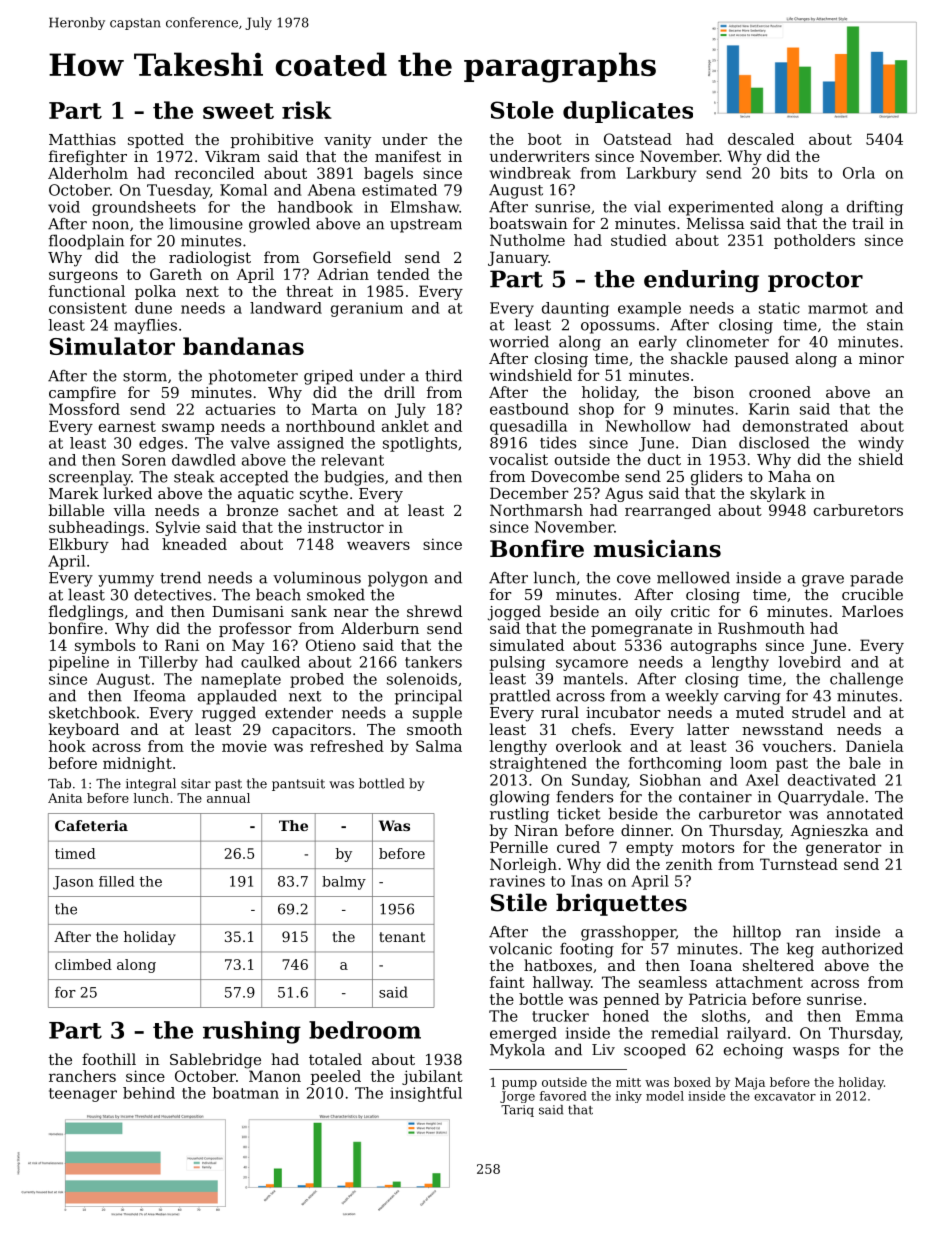 The height and width of the image is (1233, 952). What do you see at coordinates (309, 291) in the image?
I see `threat` at bounding box center [309, 291].
